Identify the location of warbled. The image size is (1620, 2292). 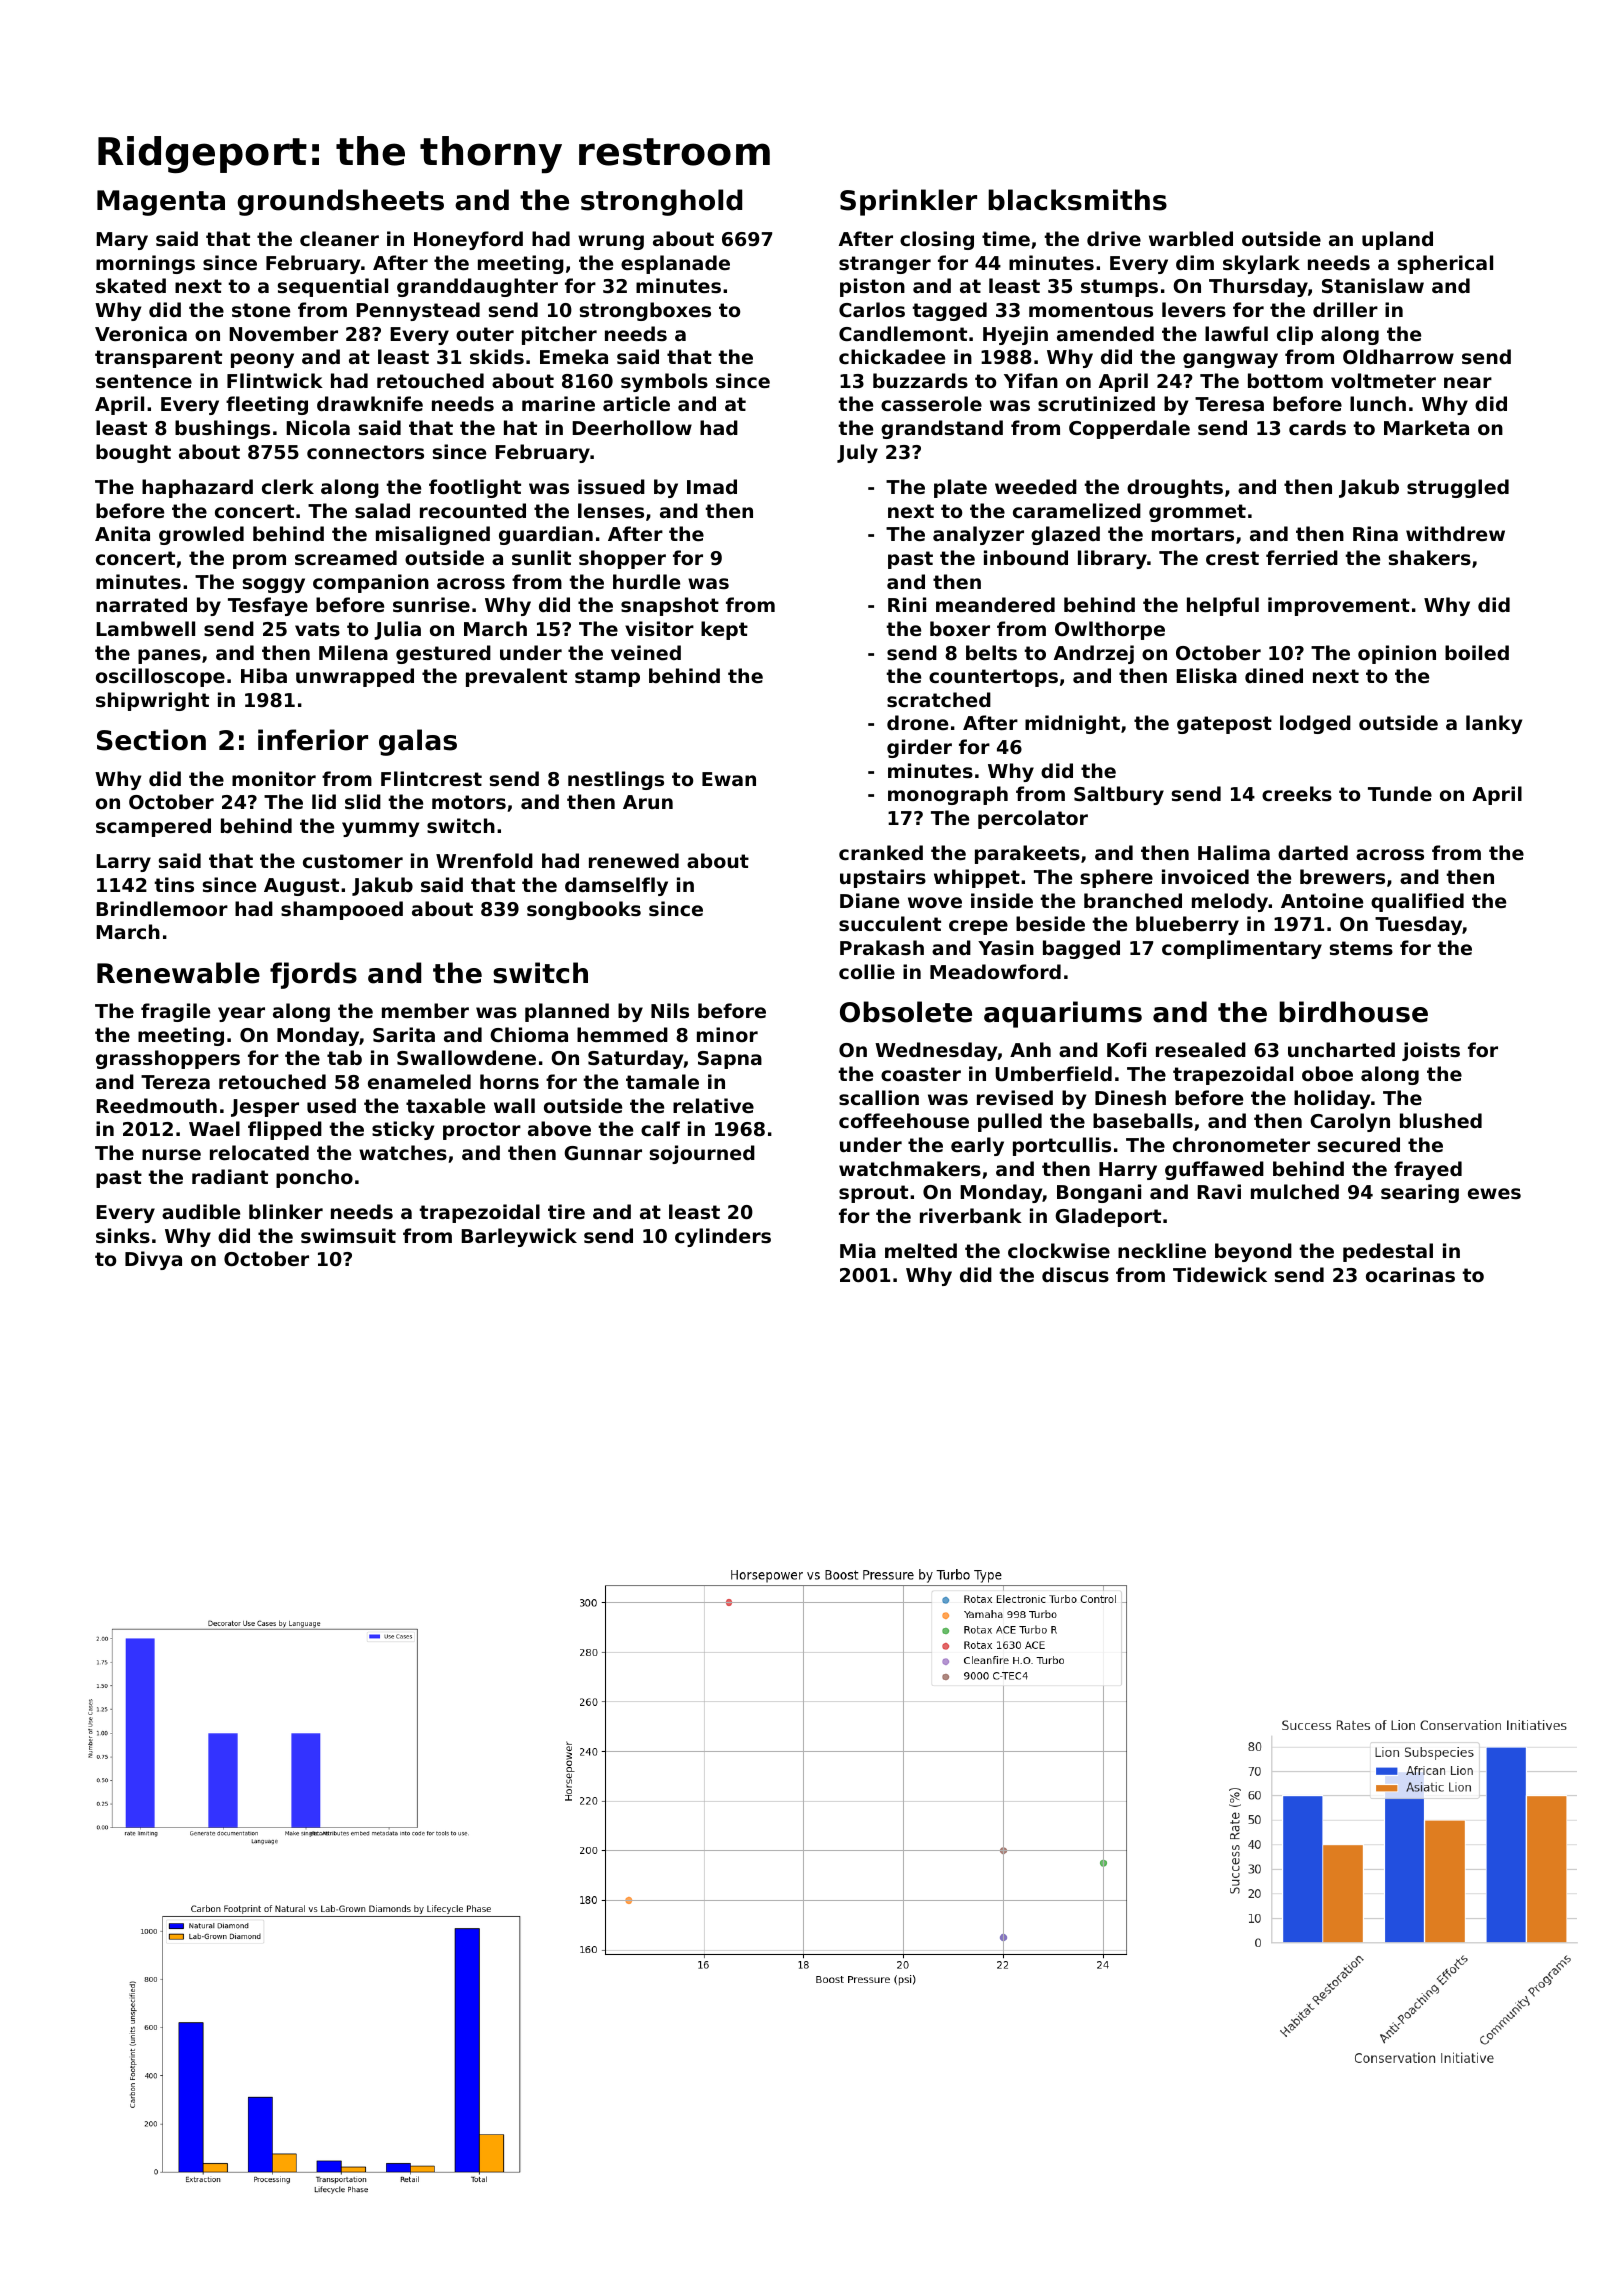
(1191, 238).
